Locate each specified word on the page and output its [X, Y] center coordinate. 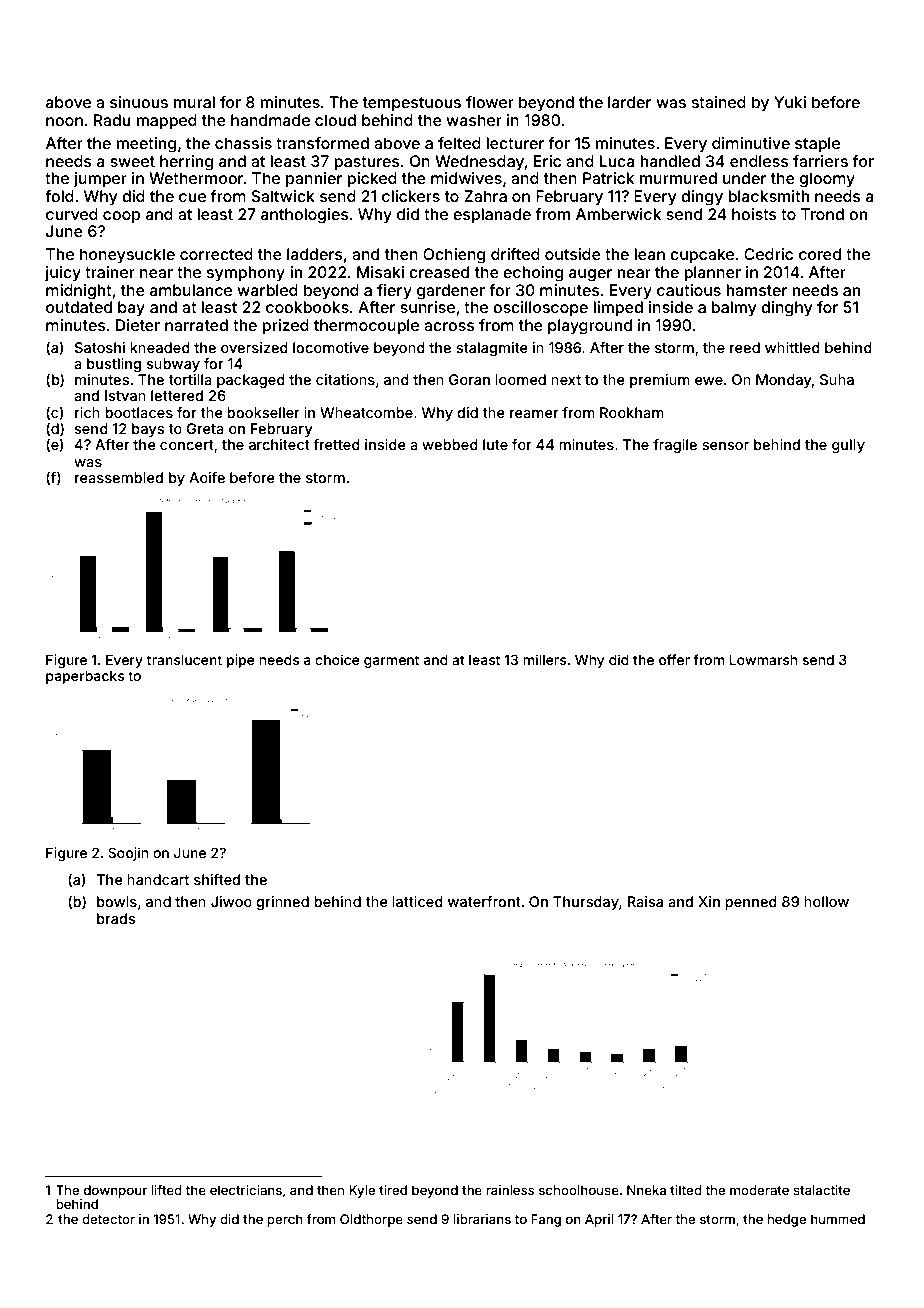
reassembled [119, 477]
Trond [822, 214]
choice [337, 659]
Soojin [128, 854]
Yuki [790, 102]
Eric [547, 161]
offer [674, 659]
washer [474, 120]
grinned [282, 903]
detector [108, 1219]
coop [121, 217]
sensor [725, 446]
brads [116, 918]
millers [545, 659]
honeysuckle [127, 256]
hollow [826, 901]
